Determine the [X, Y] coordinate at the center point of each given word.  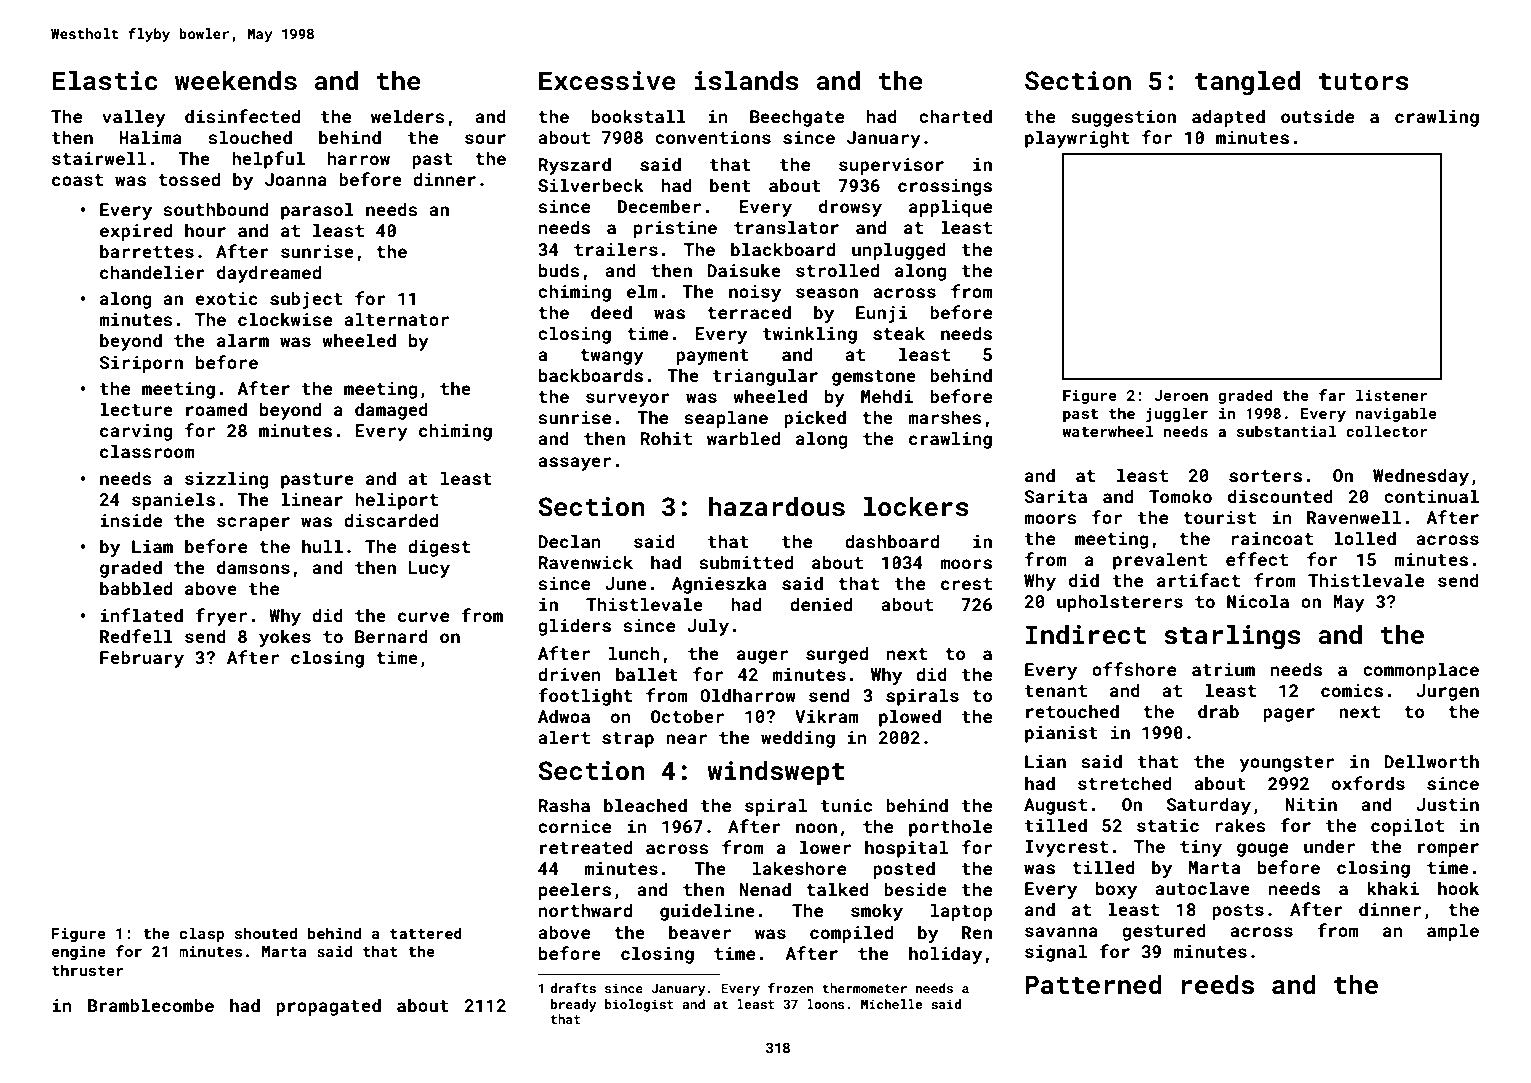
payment [712, 357]
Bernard [391, 636]
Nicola [1258, 601]
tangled [1247, 83]
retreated [586, 847]
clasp [202, 934]
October [687, 716]
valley [134, 118]
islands [746, 80]
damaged [391, 411]
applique [950, 208]
